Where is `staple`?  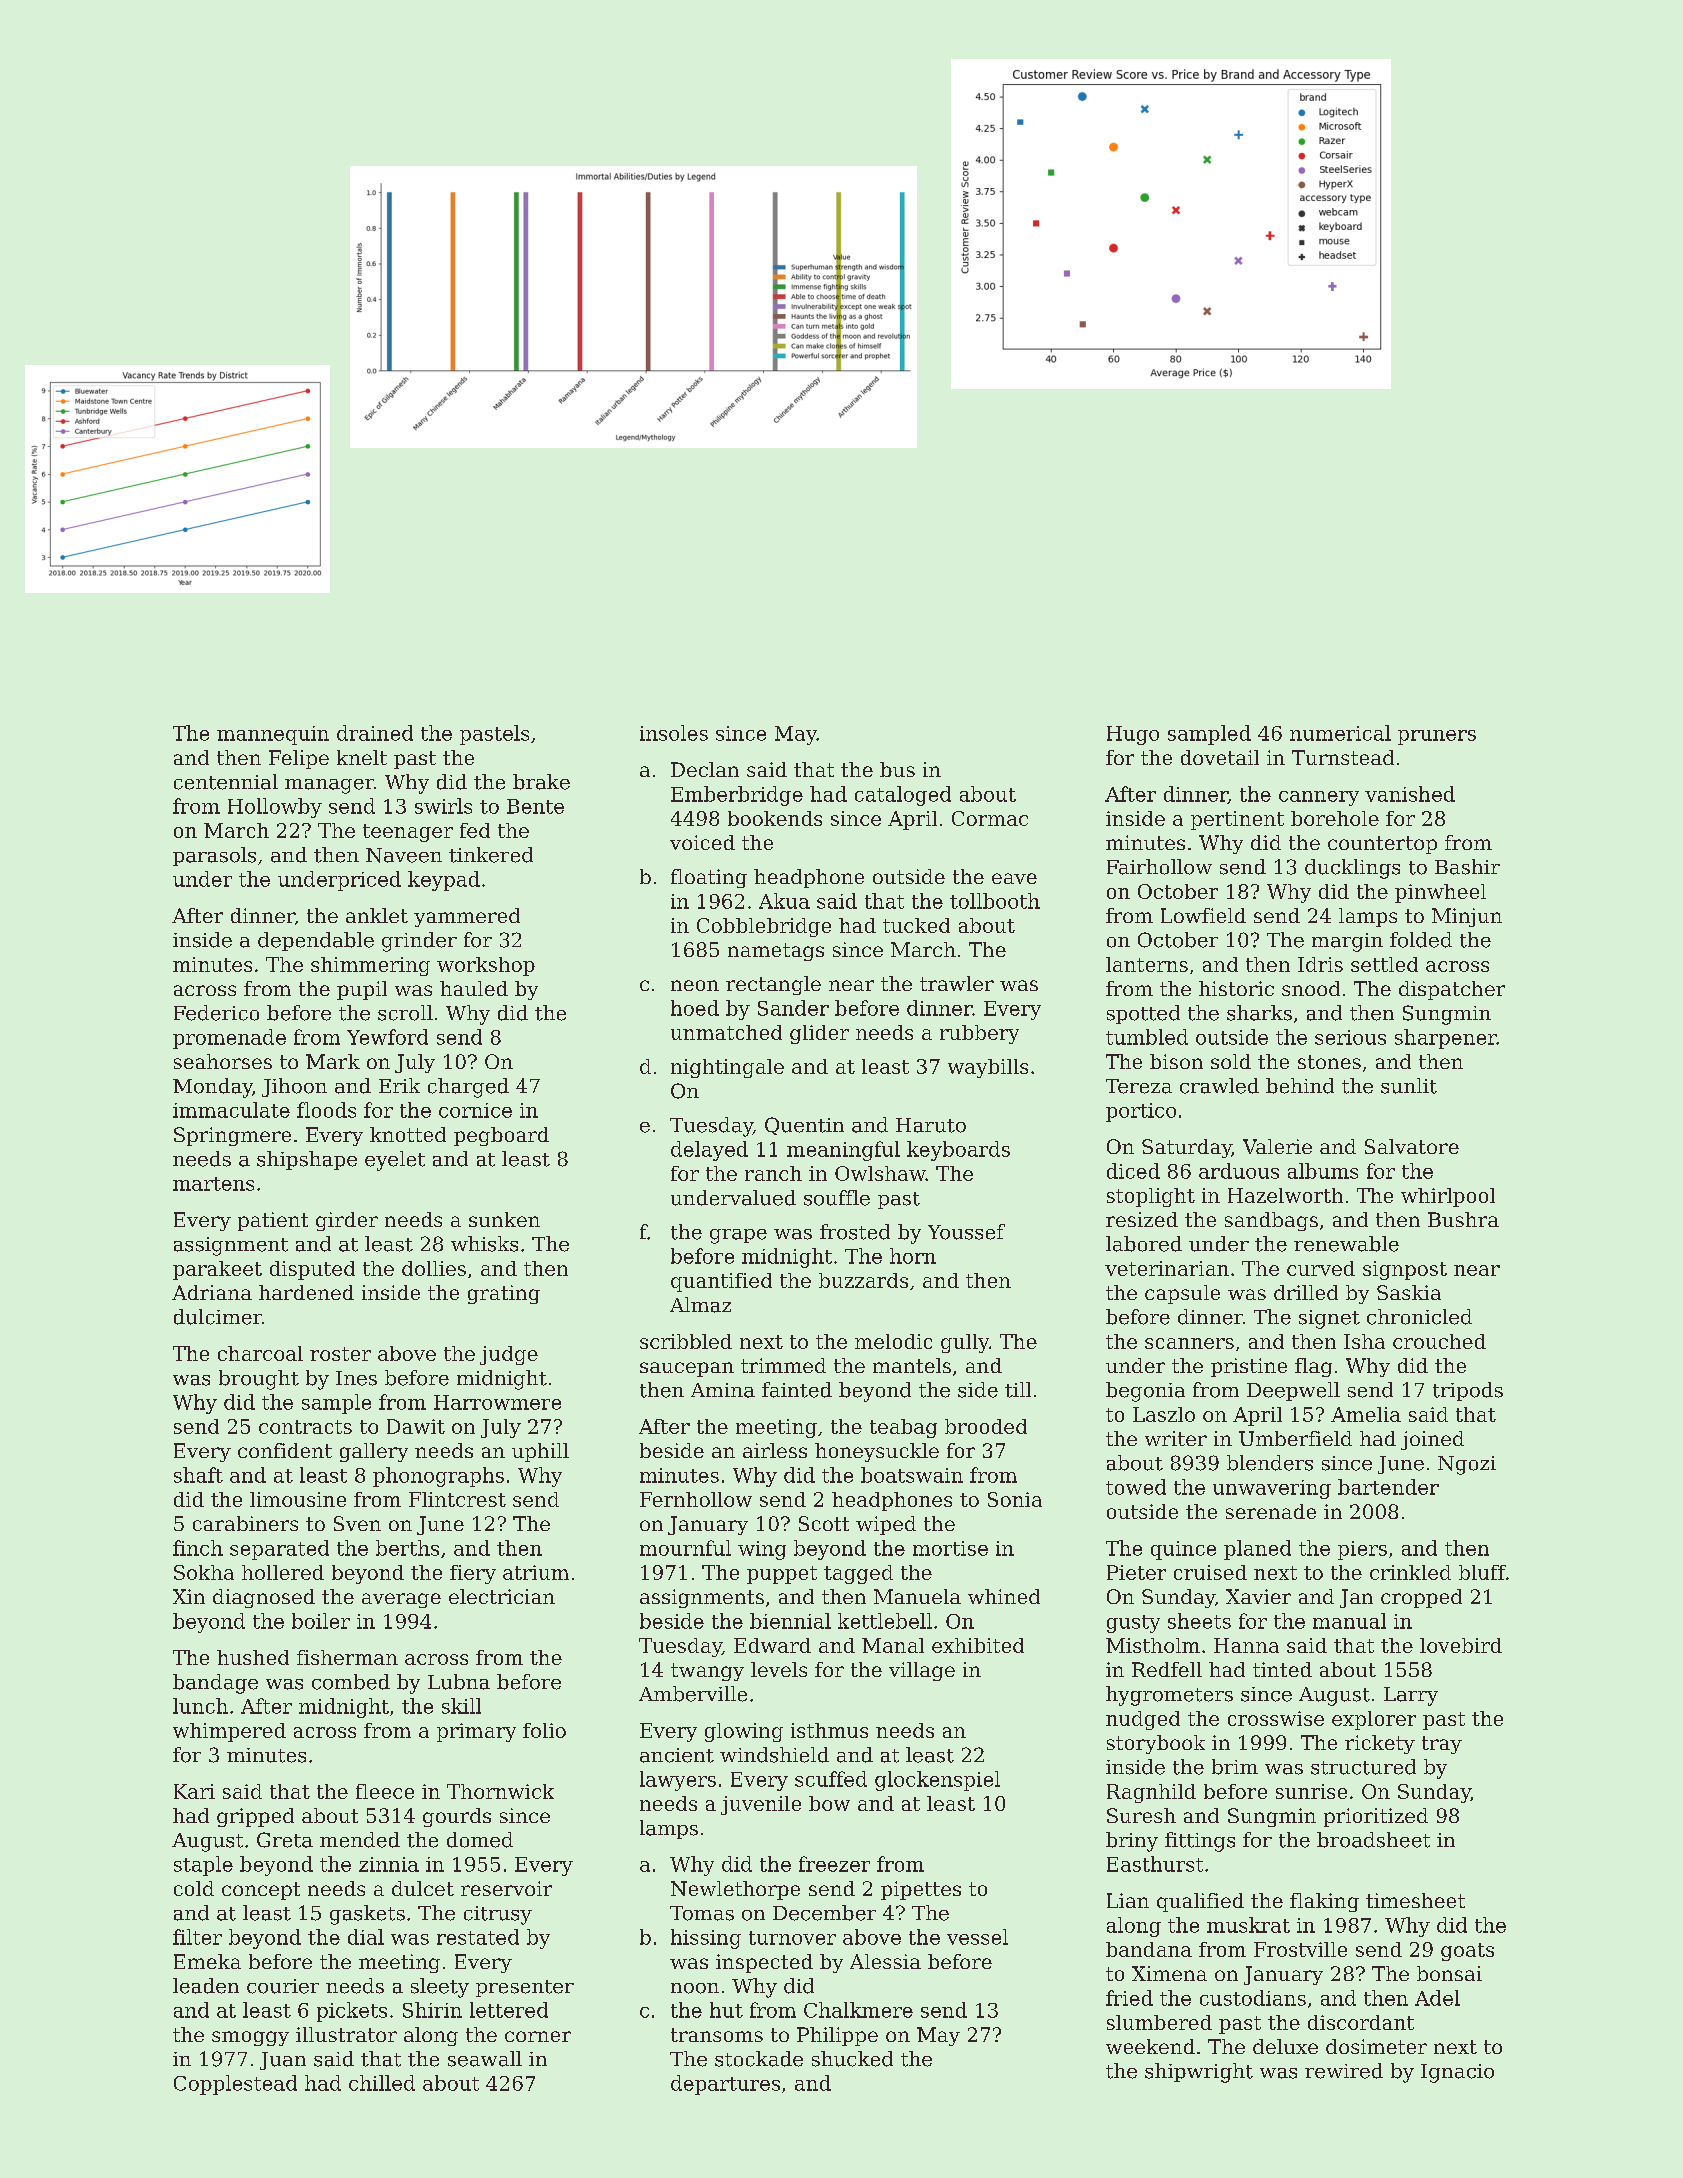
staple is located at coordinates (203, 1866).
